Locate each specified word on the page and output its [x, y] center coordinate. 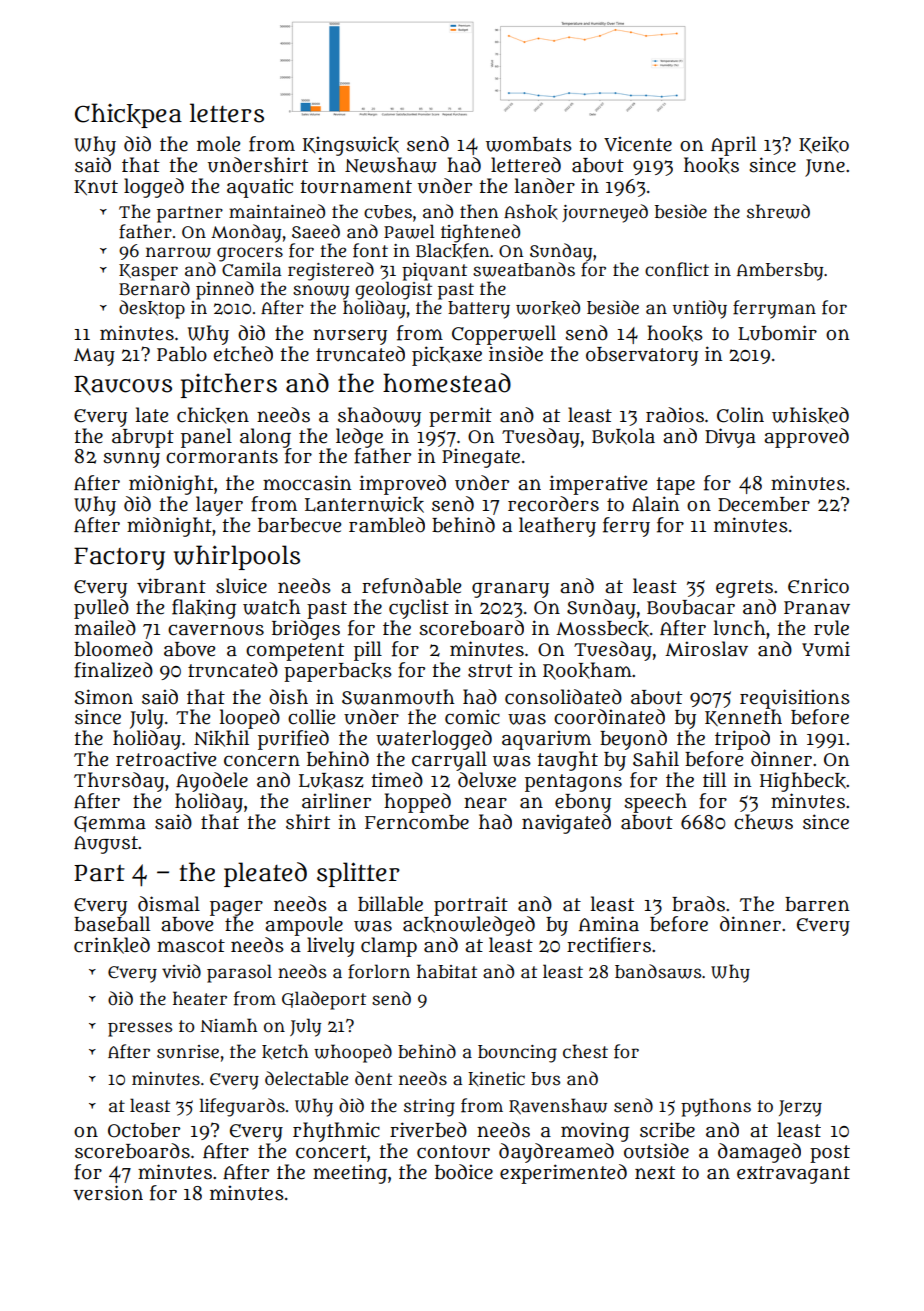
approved [806, 438]
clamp [389, 947]
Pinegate [481, 458]
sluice [241, 586]
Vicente [638, 144]
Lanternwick [364, 504]
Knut [96, 187]
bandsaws [658, 971]
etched [243, 354]
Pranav [817, 608]
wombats [529, 144]
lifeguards [242, 1107]
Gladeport [324, 1000]
